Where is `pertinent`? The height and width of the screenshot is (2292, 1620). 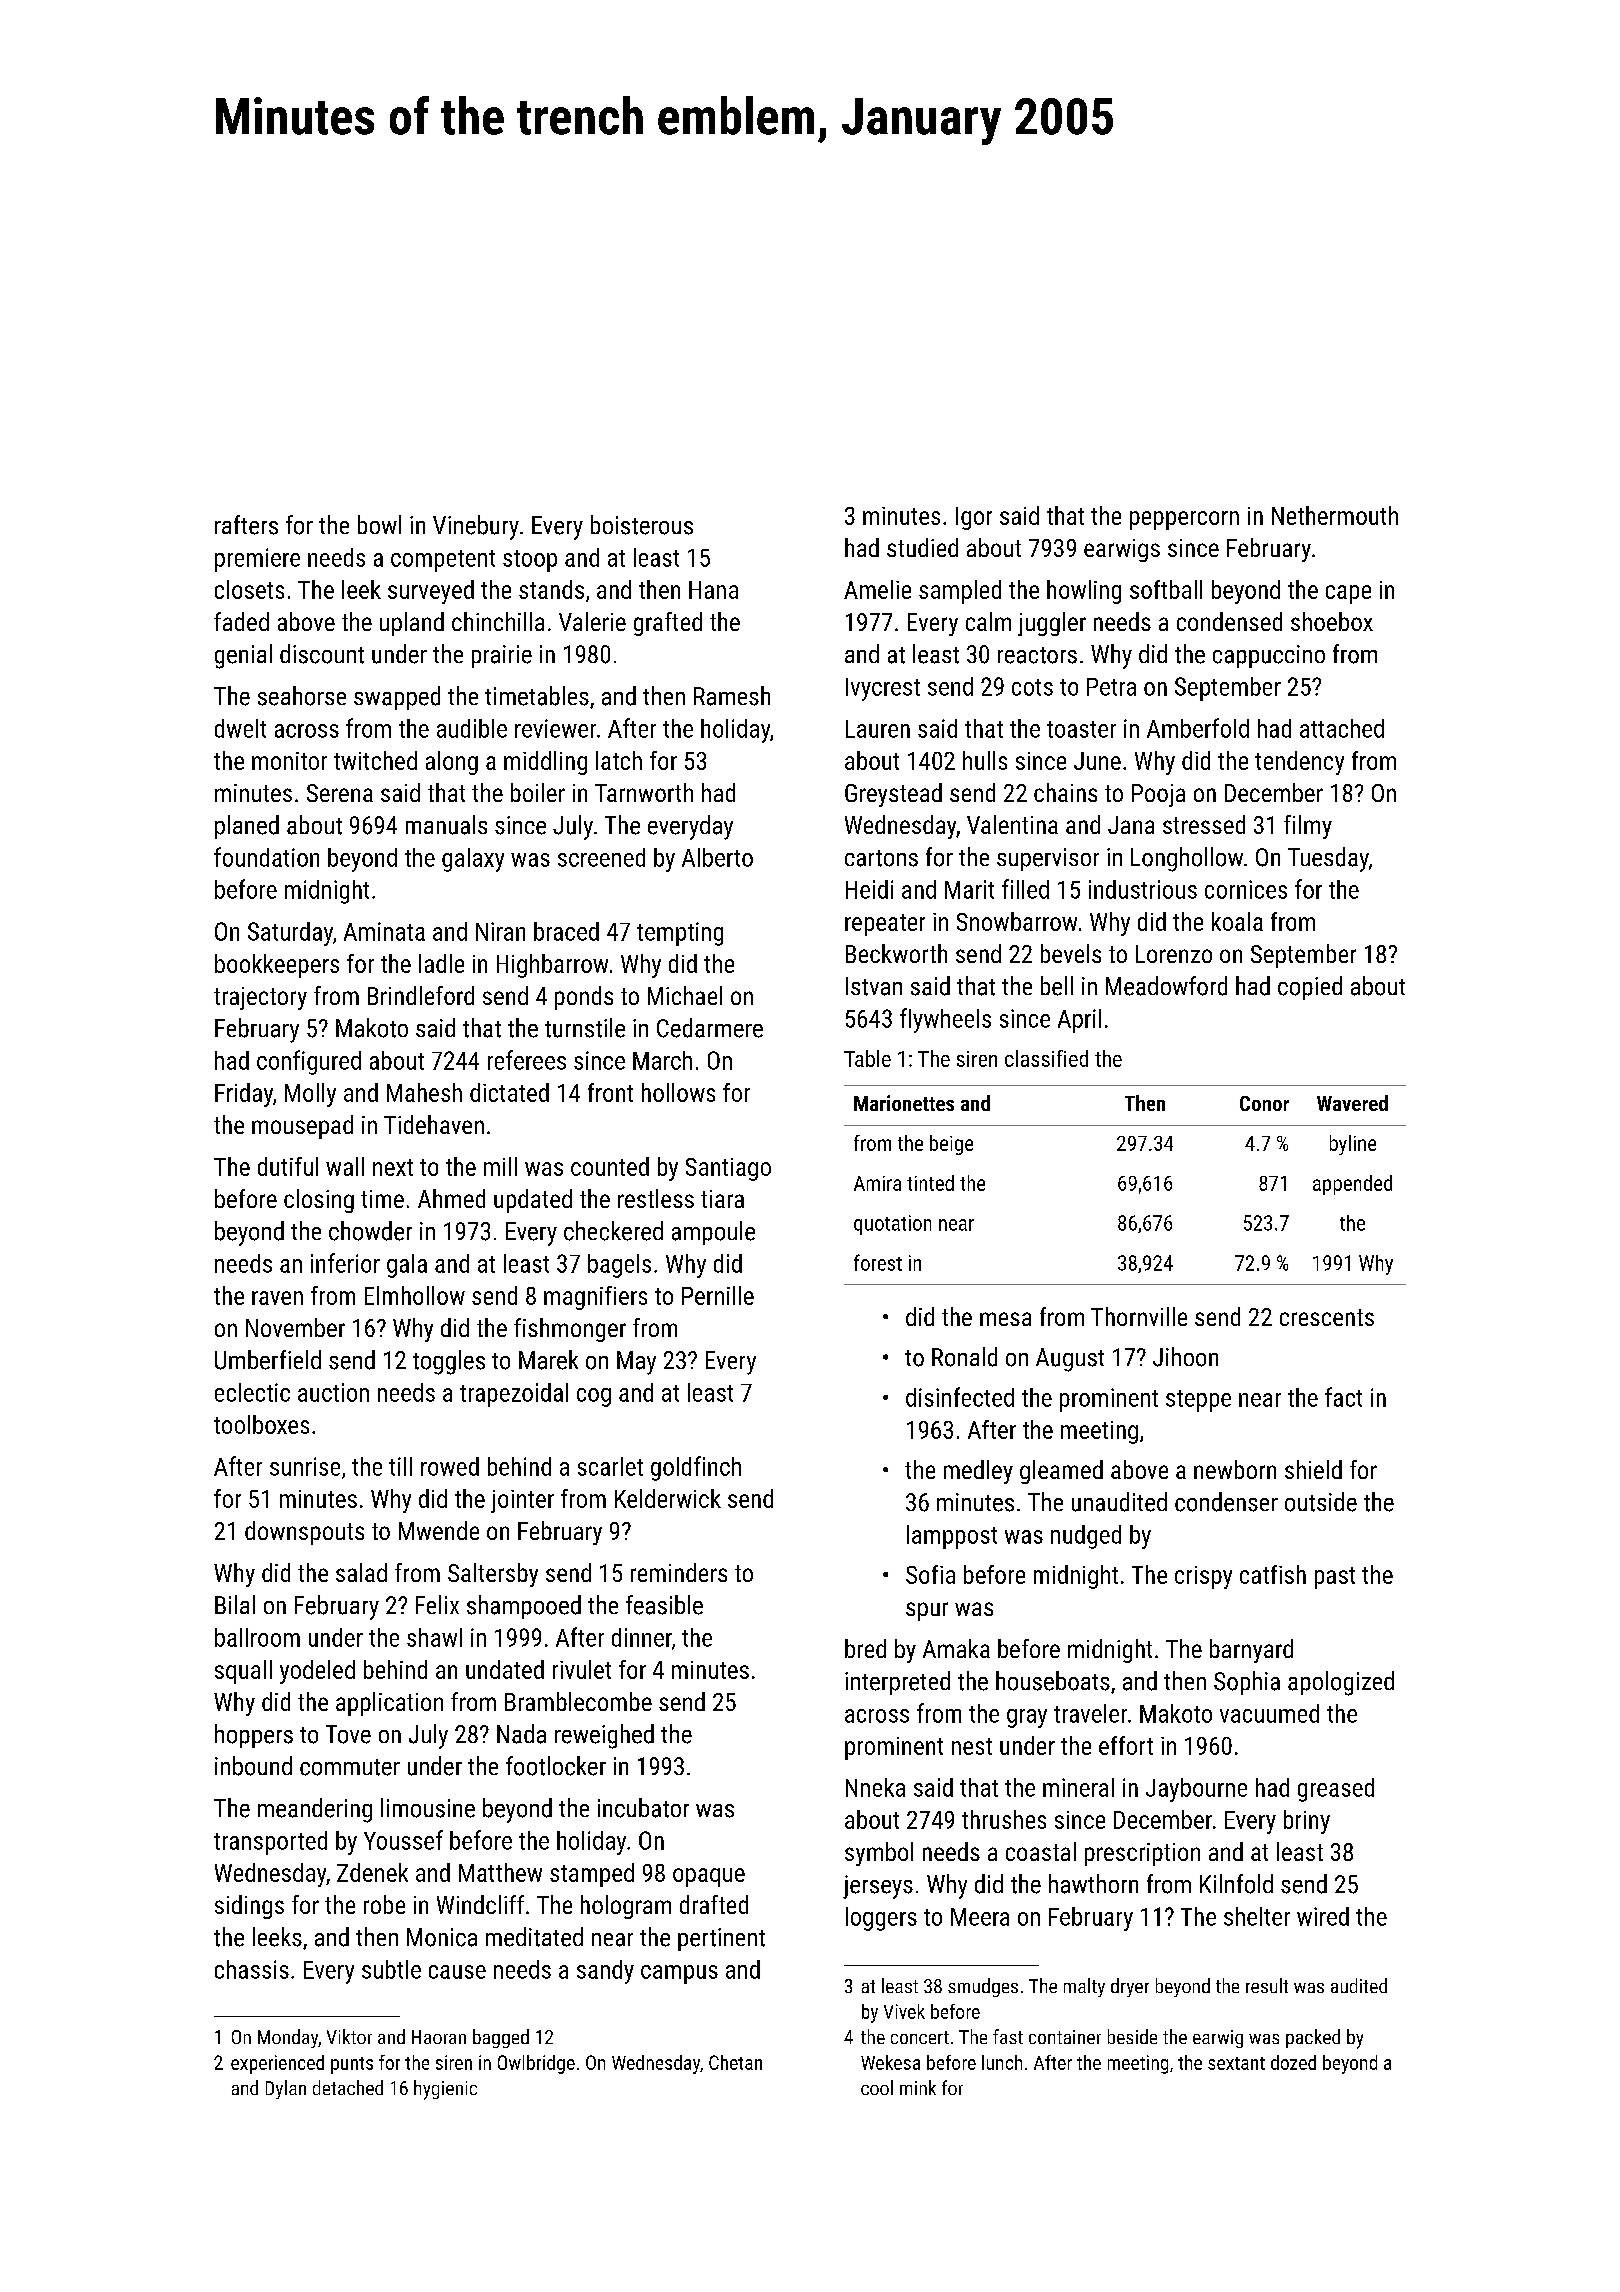 pertinent is located at coordinates (721, 1939).
